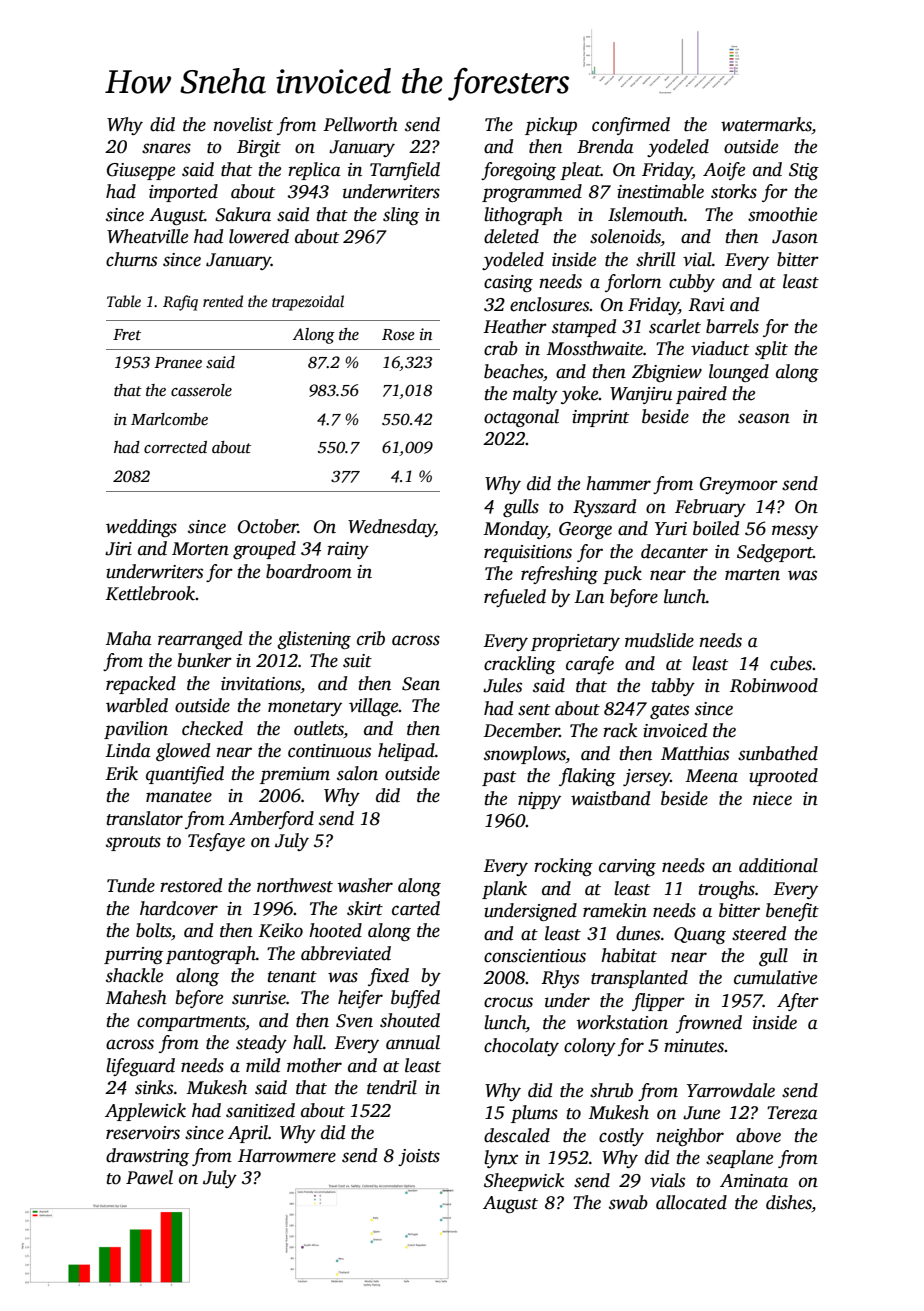 The height and width of the screenshot is (1311, 924). I want to click on Stig, so click(804, 171).
